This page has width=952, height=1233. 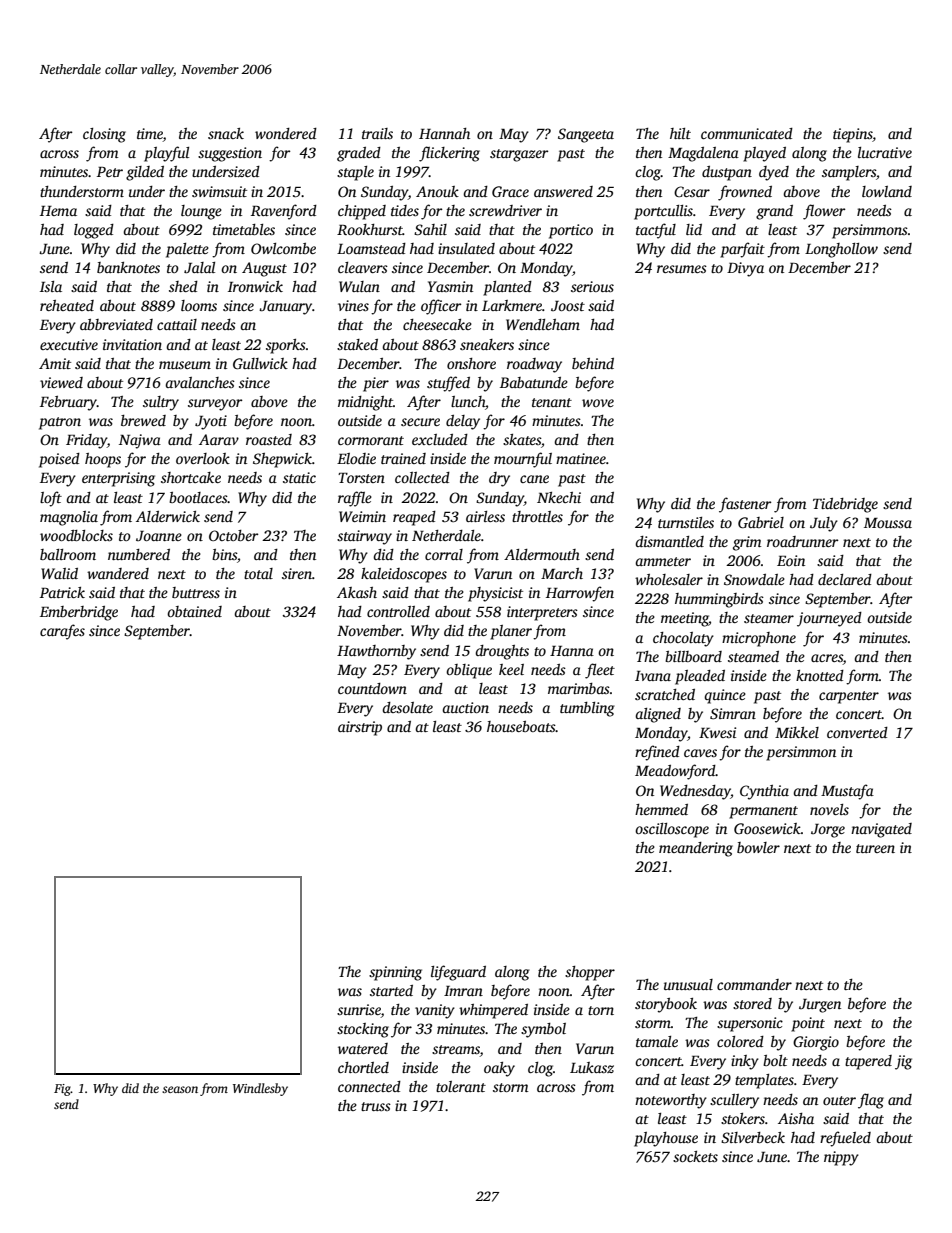 I want to click on sockets, so click(x=695, y=1156).
